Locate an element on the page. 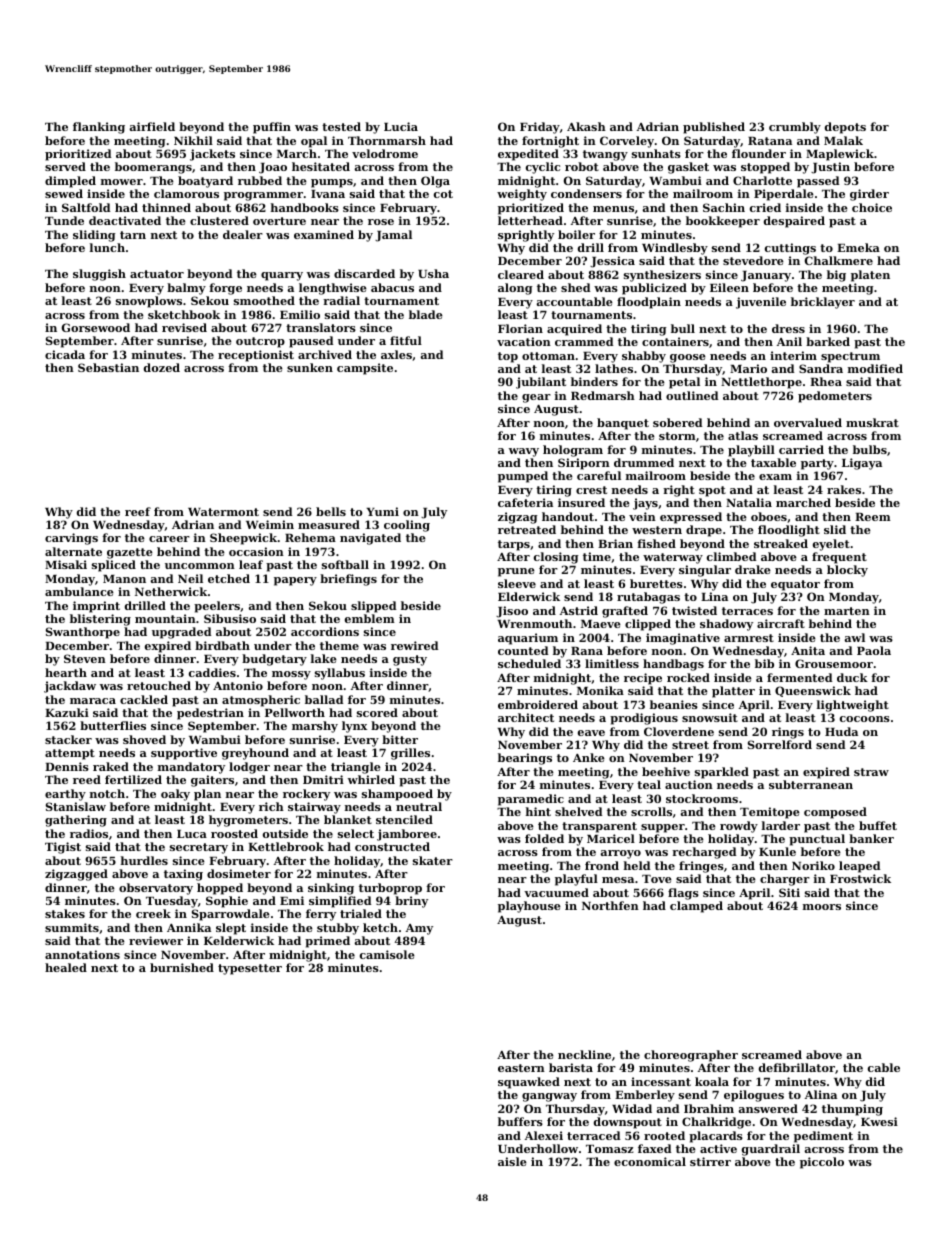  mower is located at coordinates (122, 182).
